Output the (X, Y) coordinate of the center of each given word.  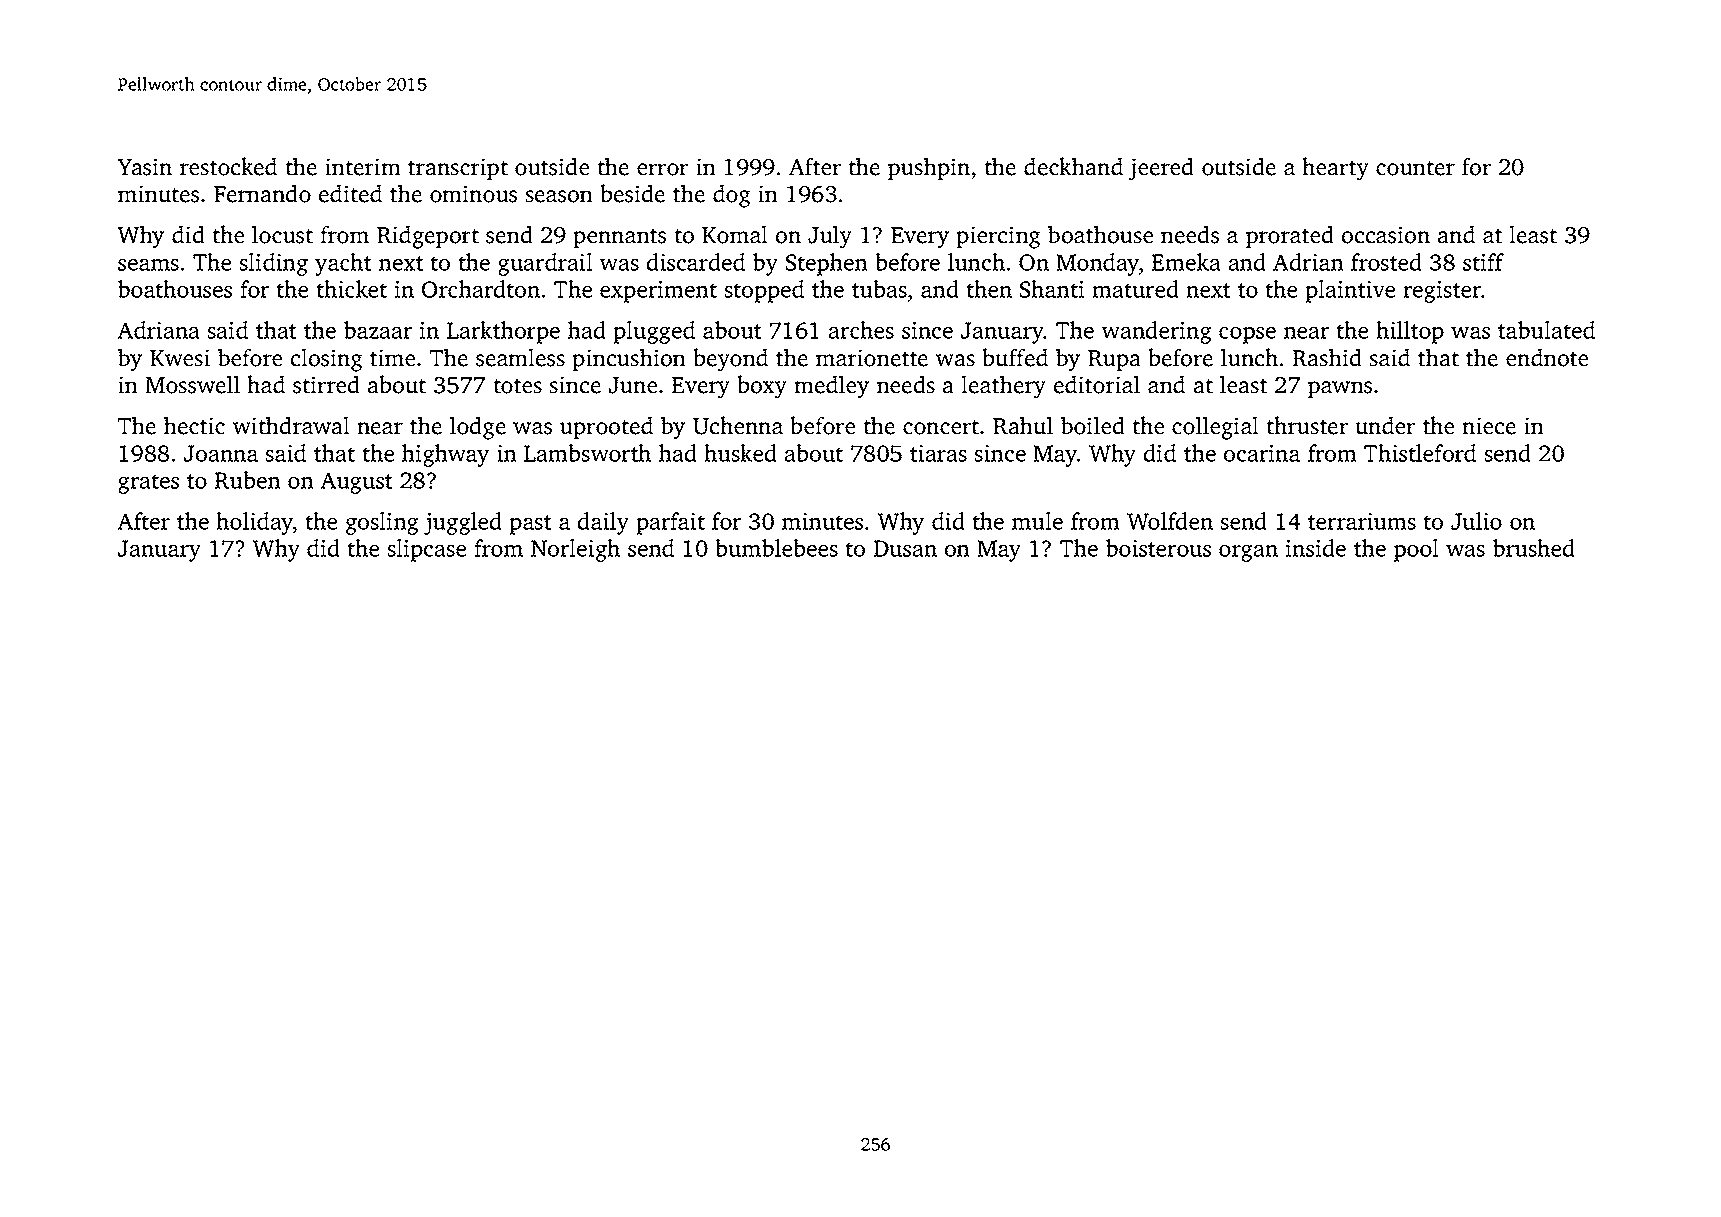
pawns (1340, 389)
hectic (194, 425)
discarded (696, 262)
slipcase (427, 550)
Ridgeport (428, 237)
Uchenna (738, 425)
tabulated (1546, 330)
